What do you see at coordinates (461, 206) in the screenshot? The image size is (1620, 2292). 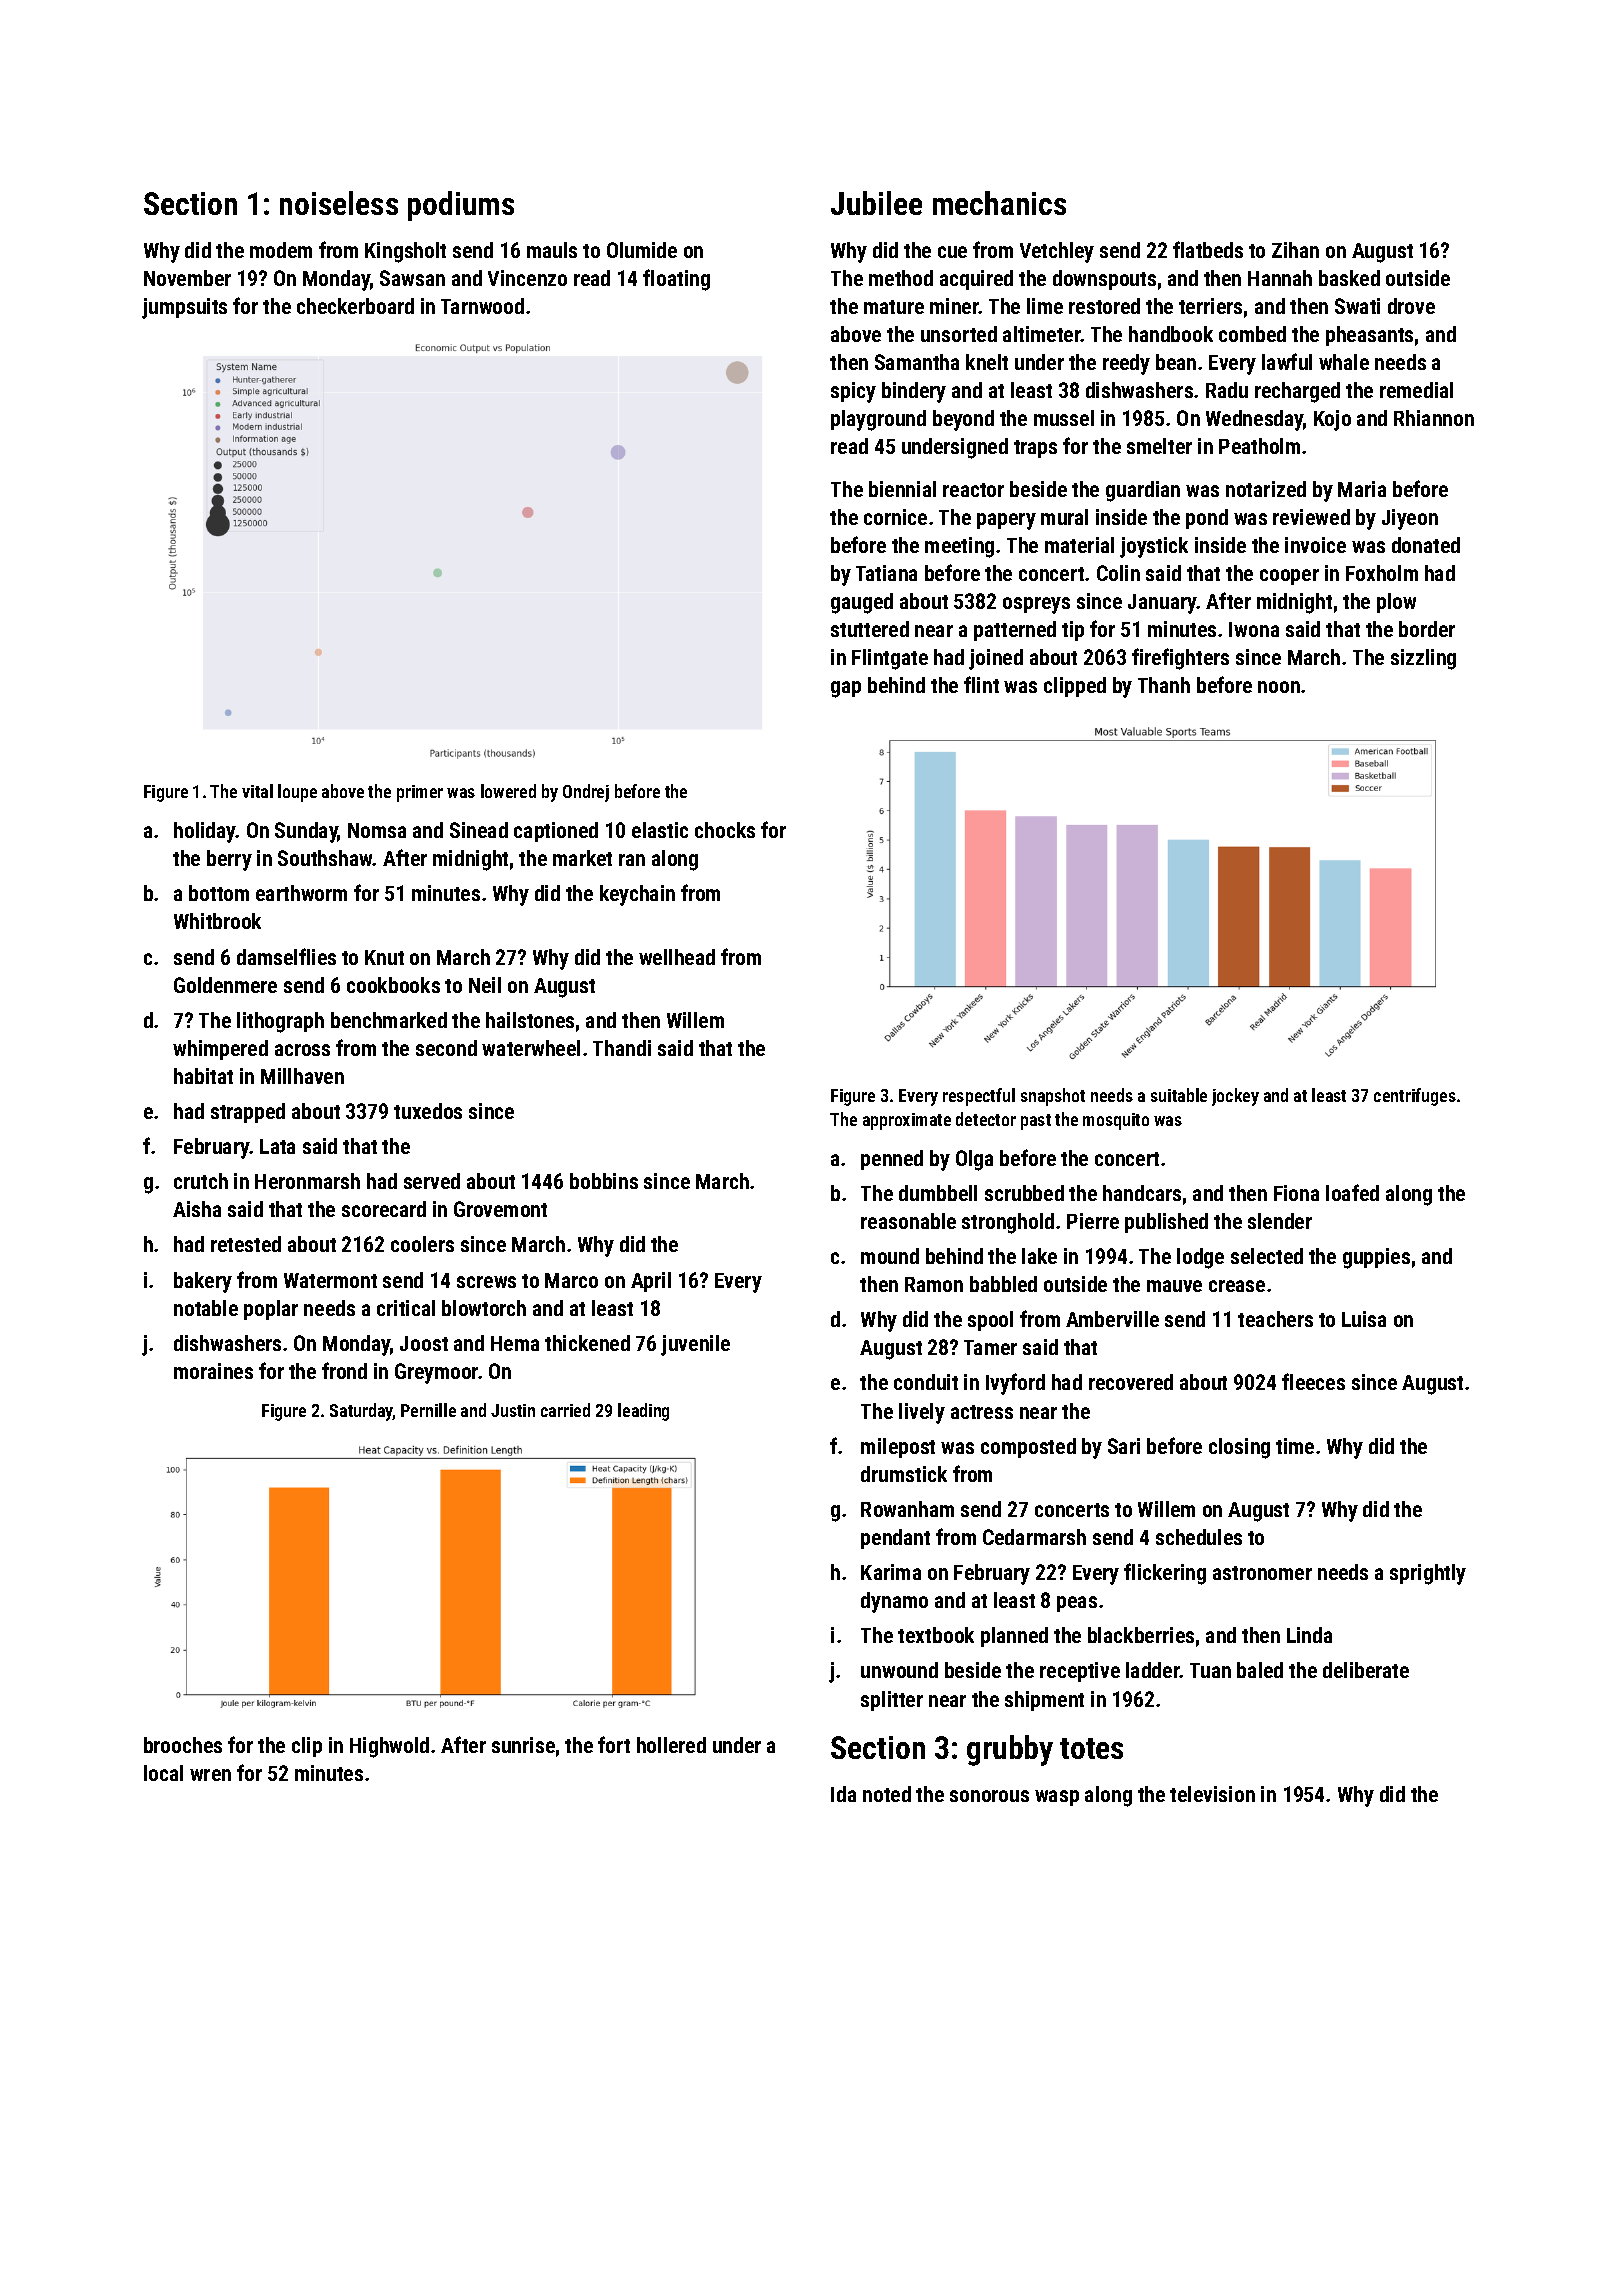 I see `podiums` at bounding box center [461, 206].
